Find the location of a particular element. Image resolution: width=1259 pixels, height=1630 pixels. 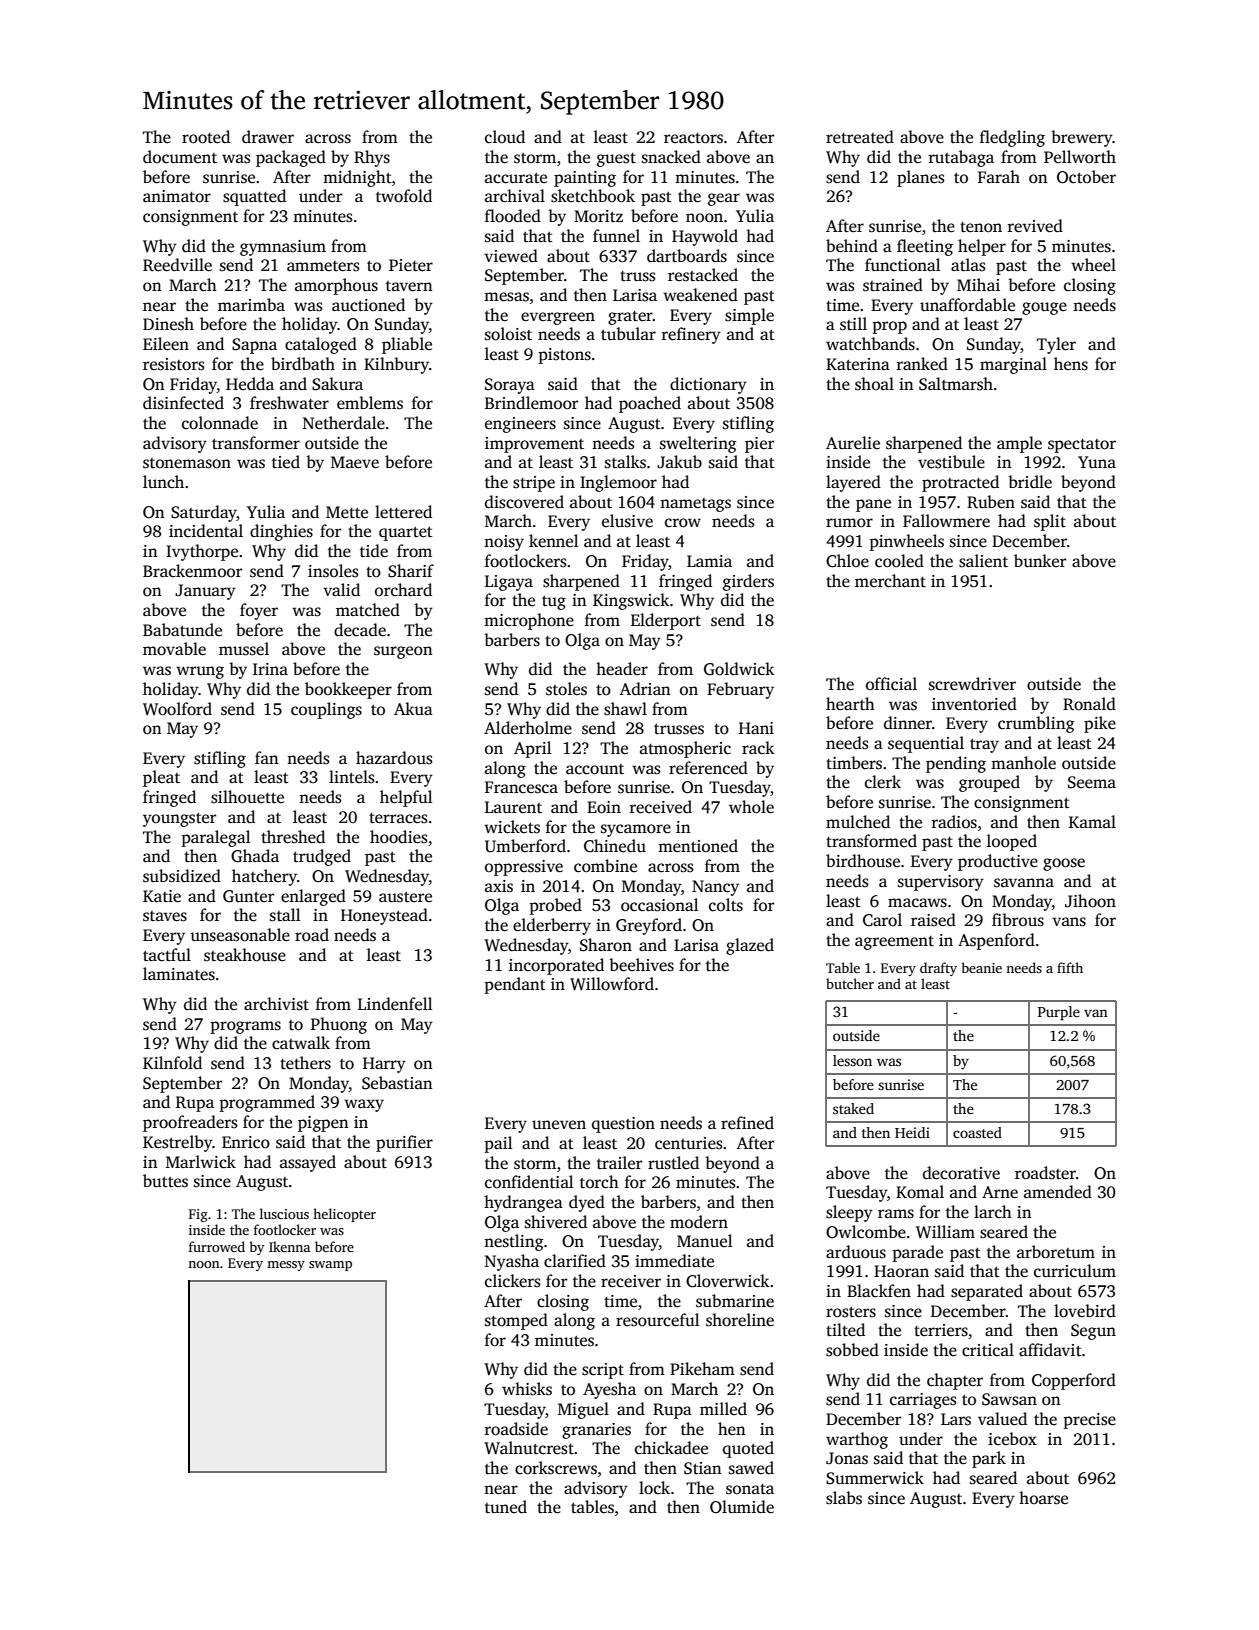

shoal is located at coordinates (874, 384).
